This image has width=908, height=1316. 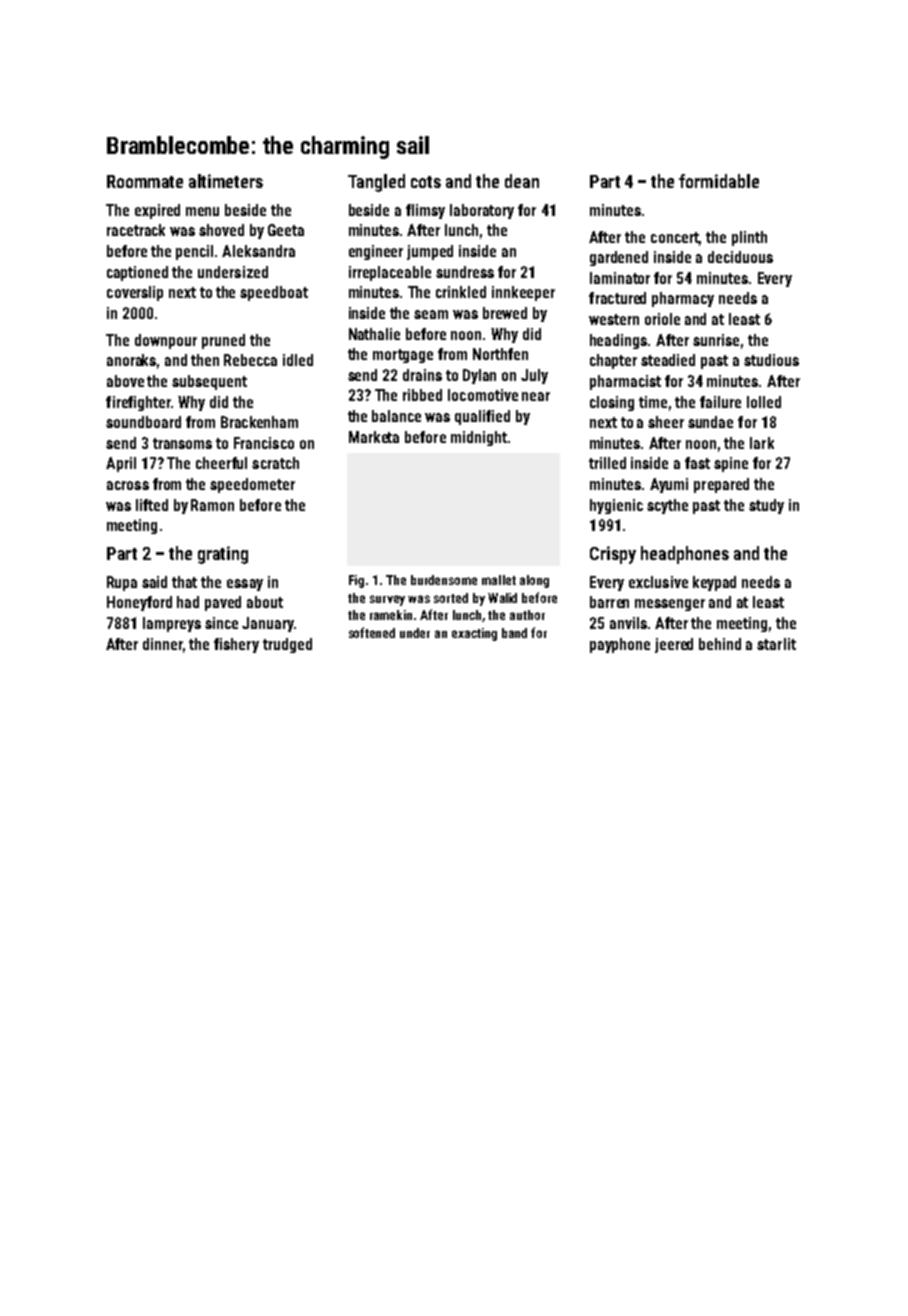 What do you see at coordinates (163, 644) in the image?
I see `dinner` at bounding box center [163, 644].
